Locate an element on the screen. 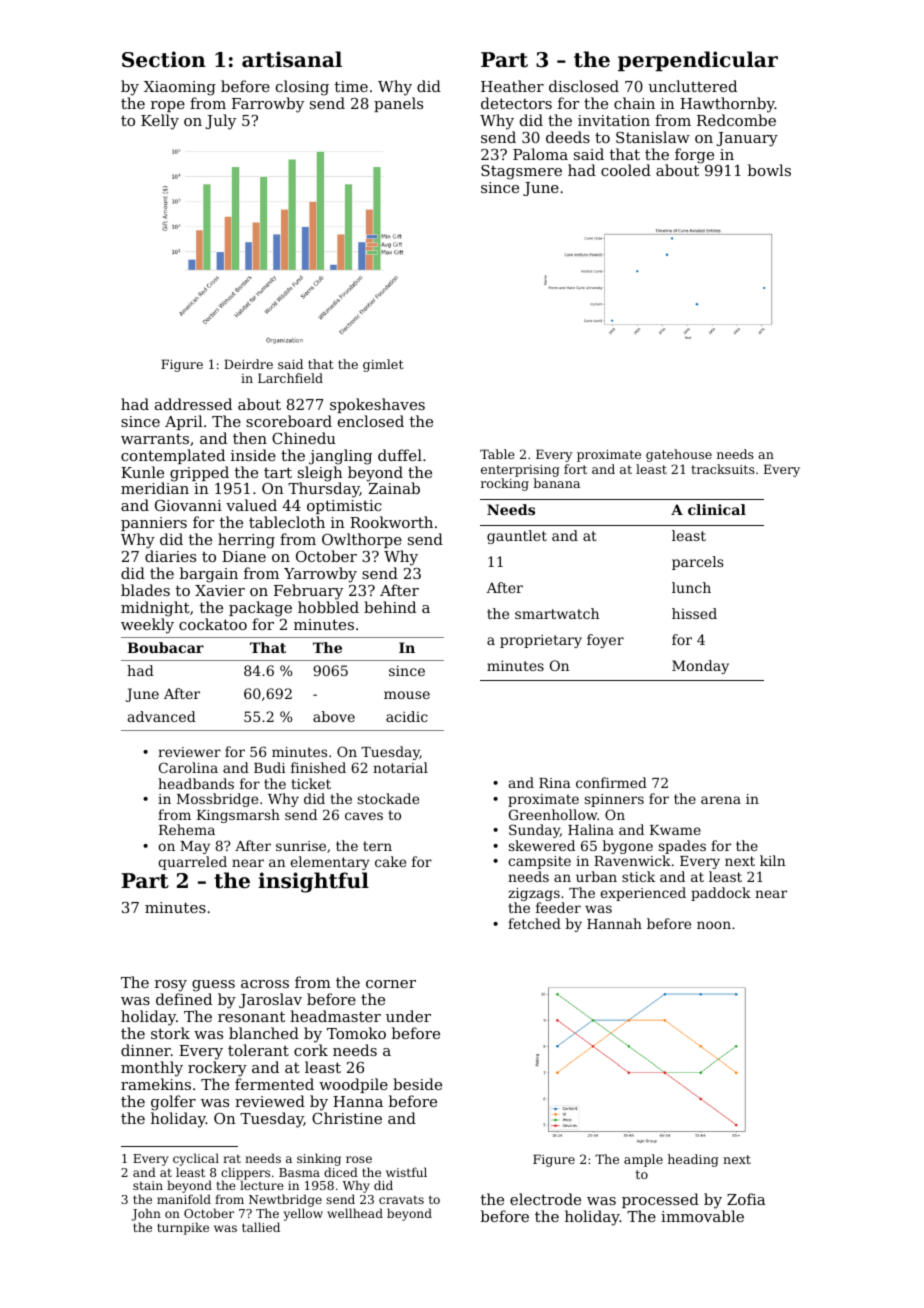 The width and height of the screenshot is (924, 1308). tracksuits is located at coordinates (723, 469).
